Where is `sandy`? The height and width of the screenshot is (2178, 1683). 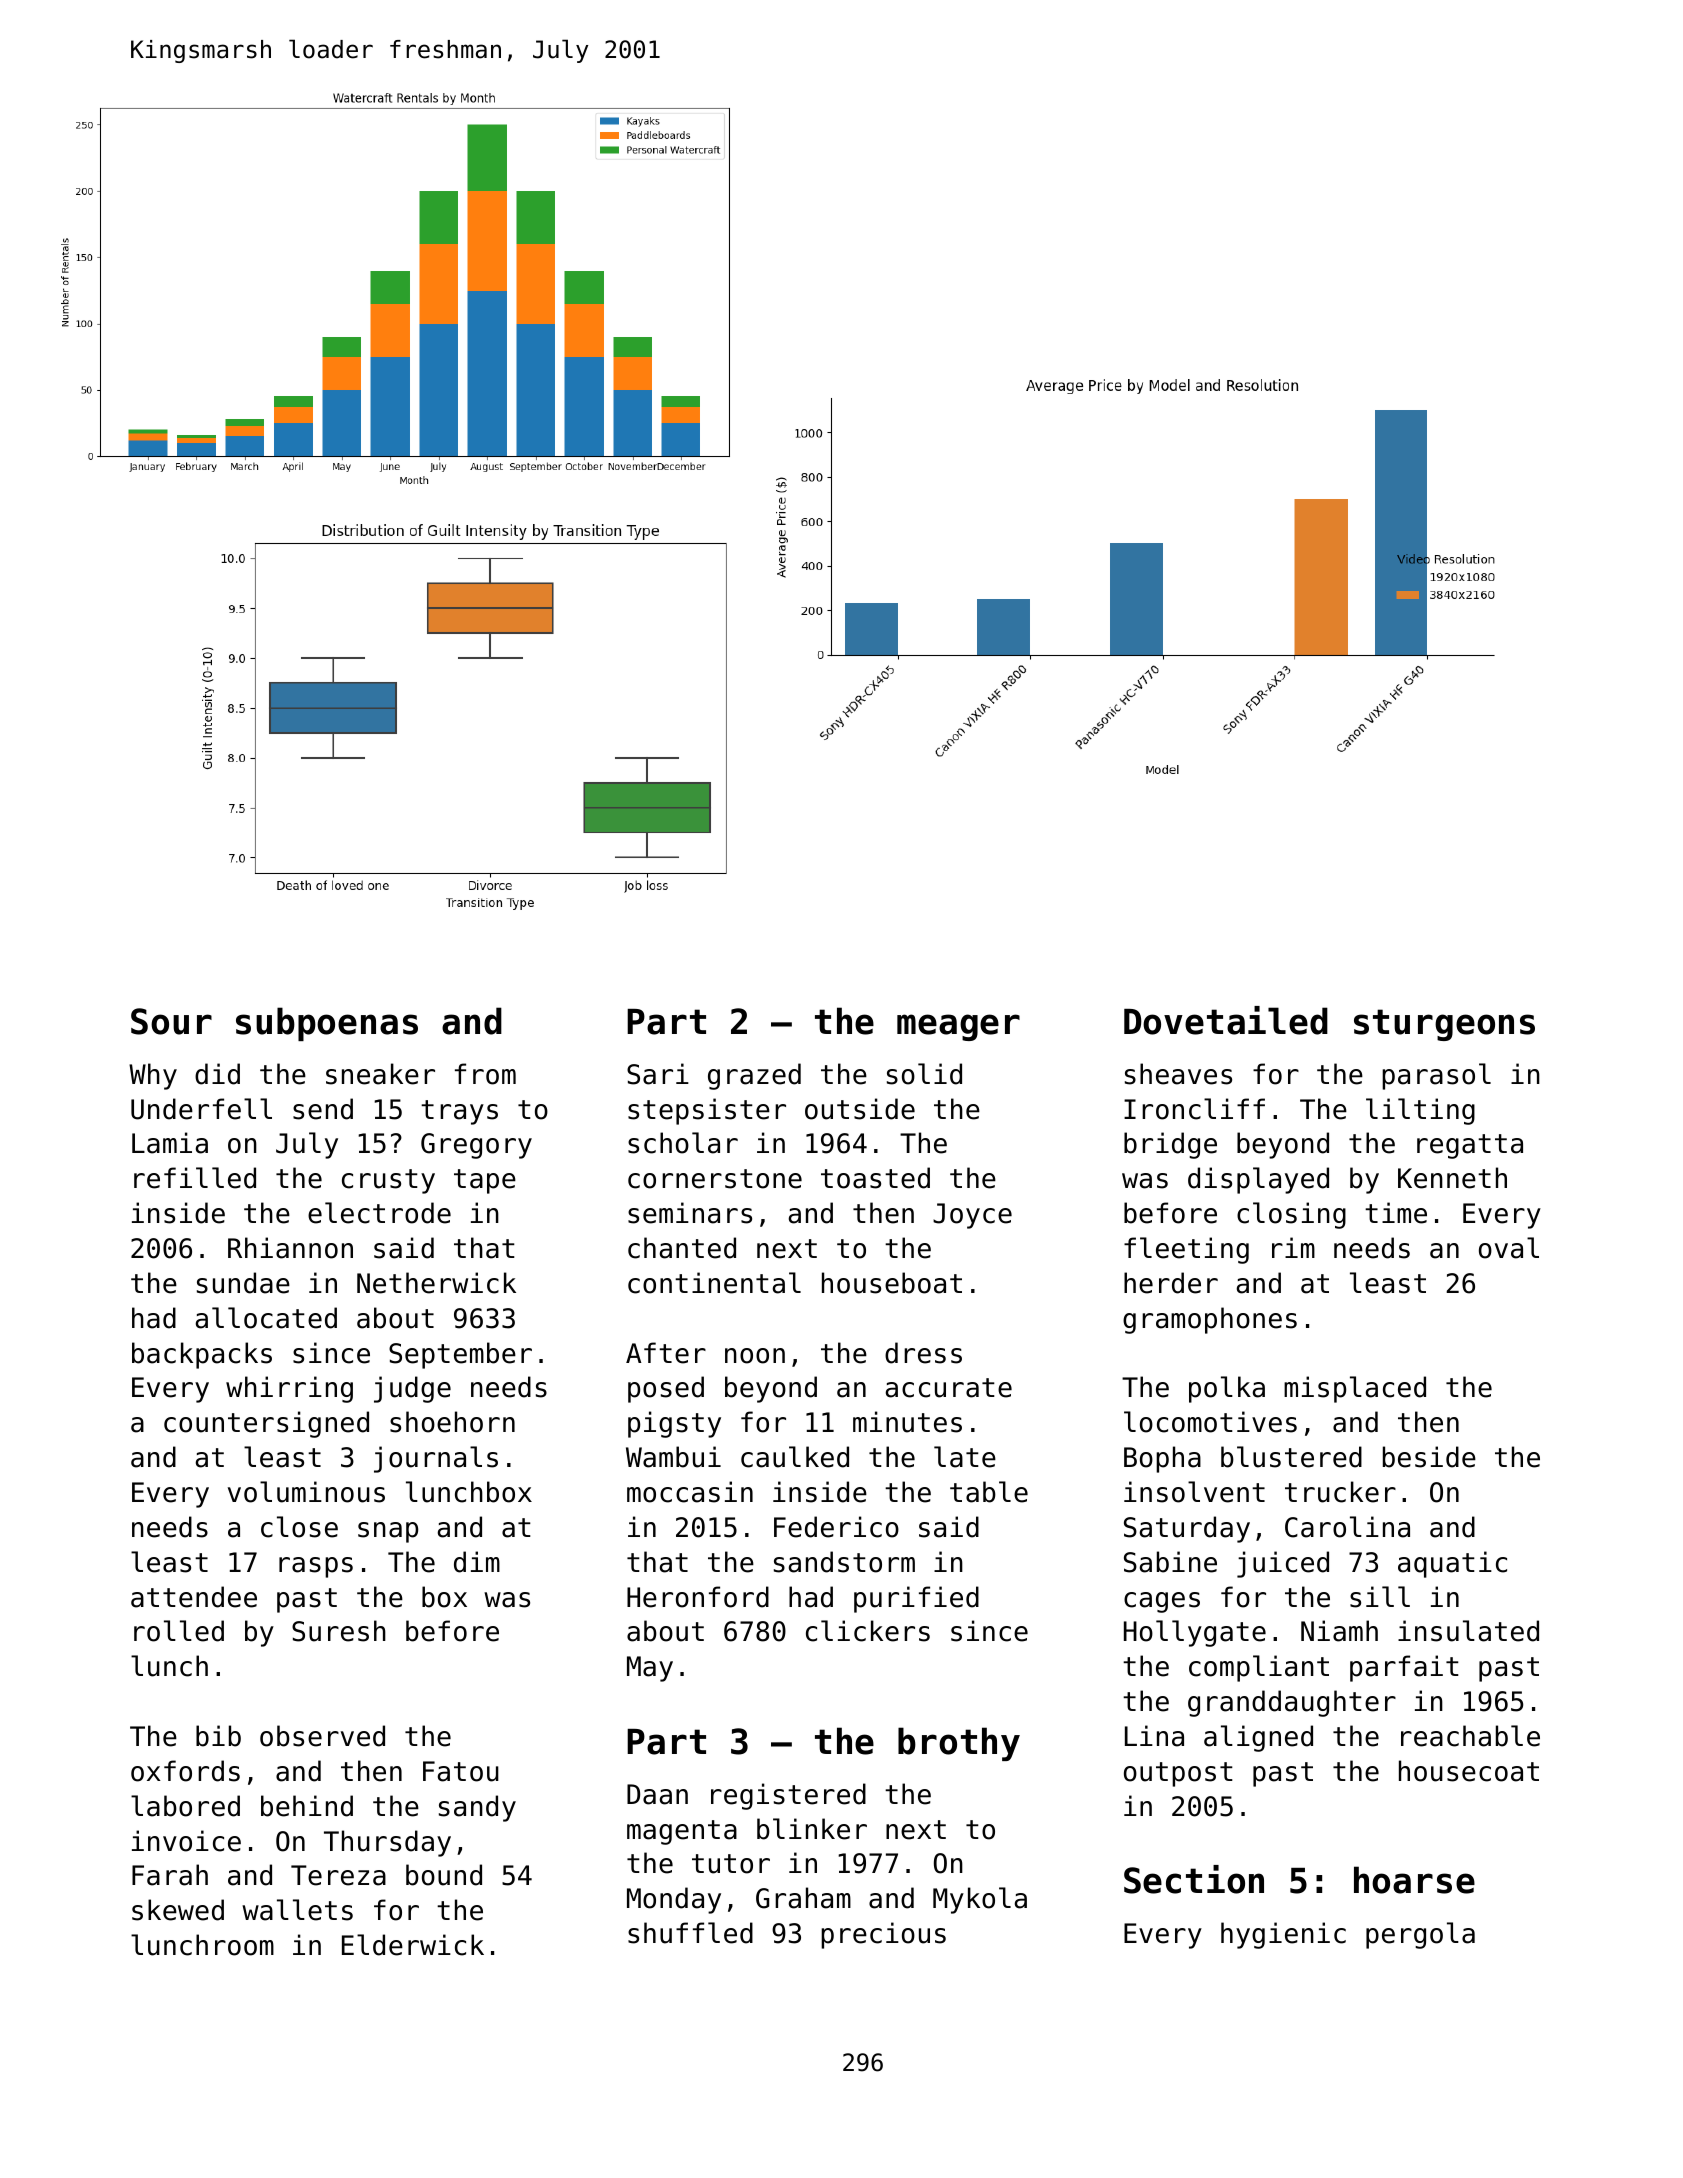 sandy is located at coordinates (477, 1808).
